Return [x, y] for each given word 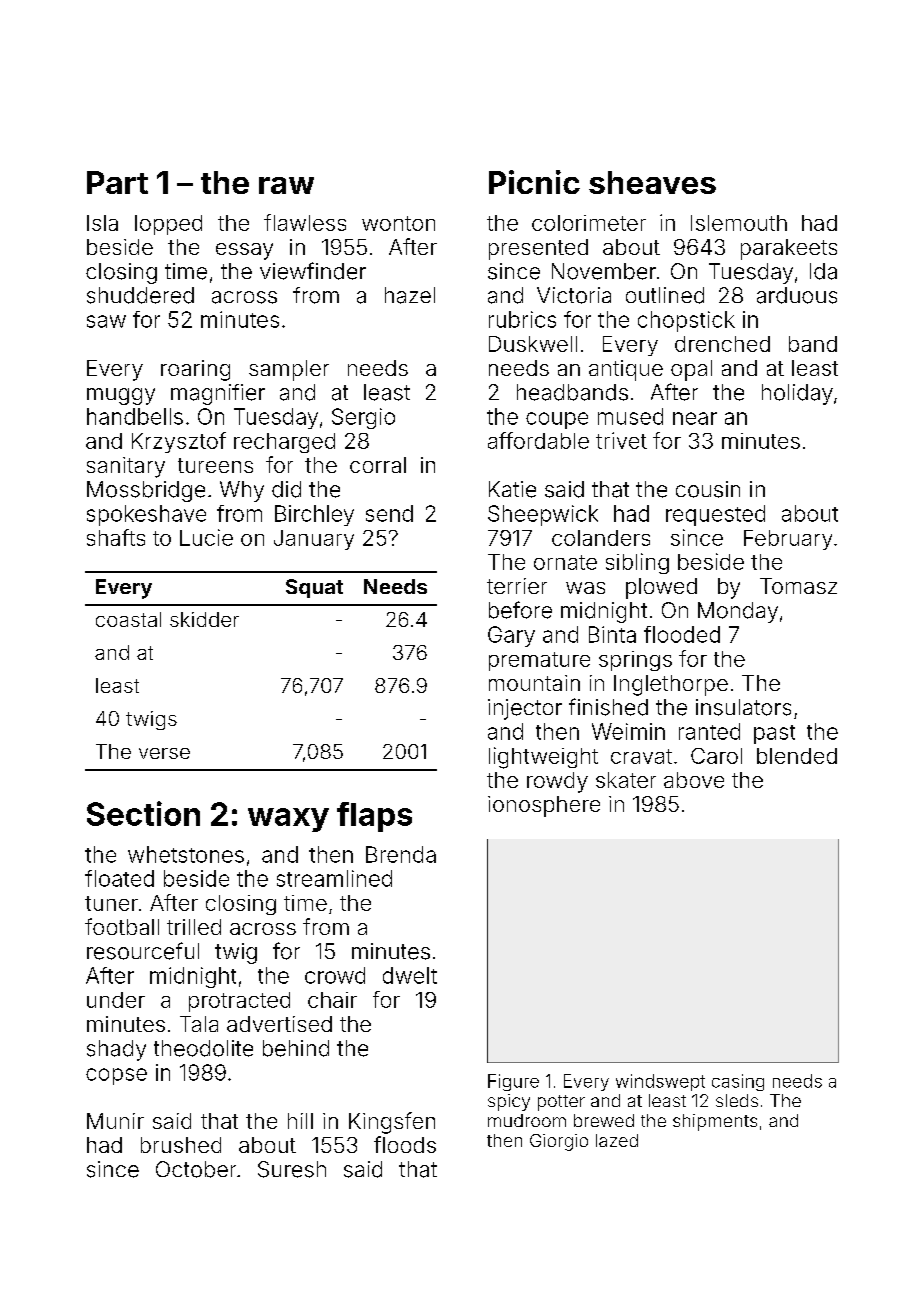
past [774, 734]
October [196, 1169]
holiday [797, 394]
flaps [374, 817]
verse [164, 753]
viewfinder [313, 271]
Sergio [363, 418]
